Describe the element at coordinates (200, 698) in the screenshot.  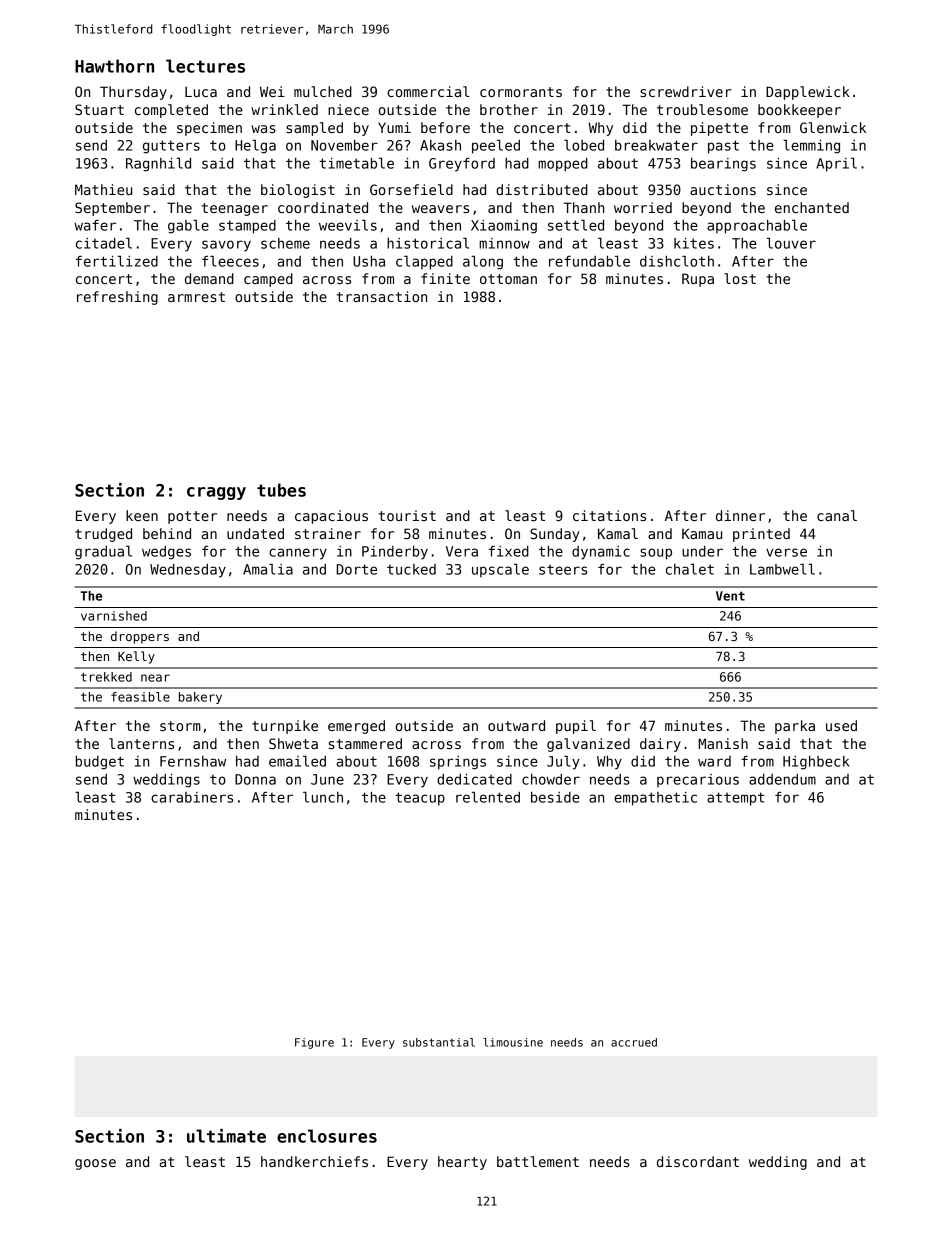
I see `bakery` at that location.
